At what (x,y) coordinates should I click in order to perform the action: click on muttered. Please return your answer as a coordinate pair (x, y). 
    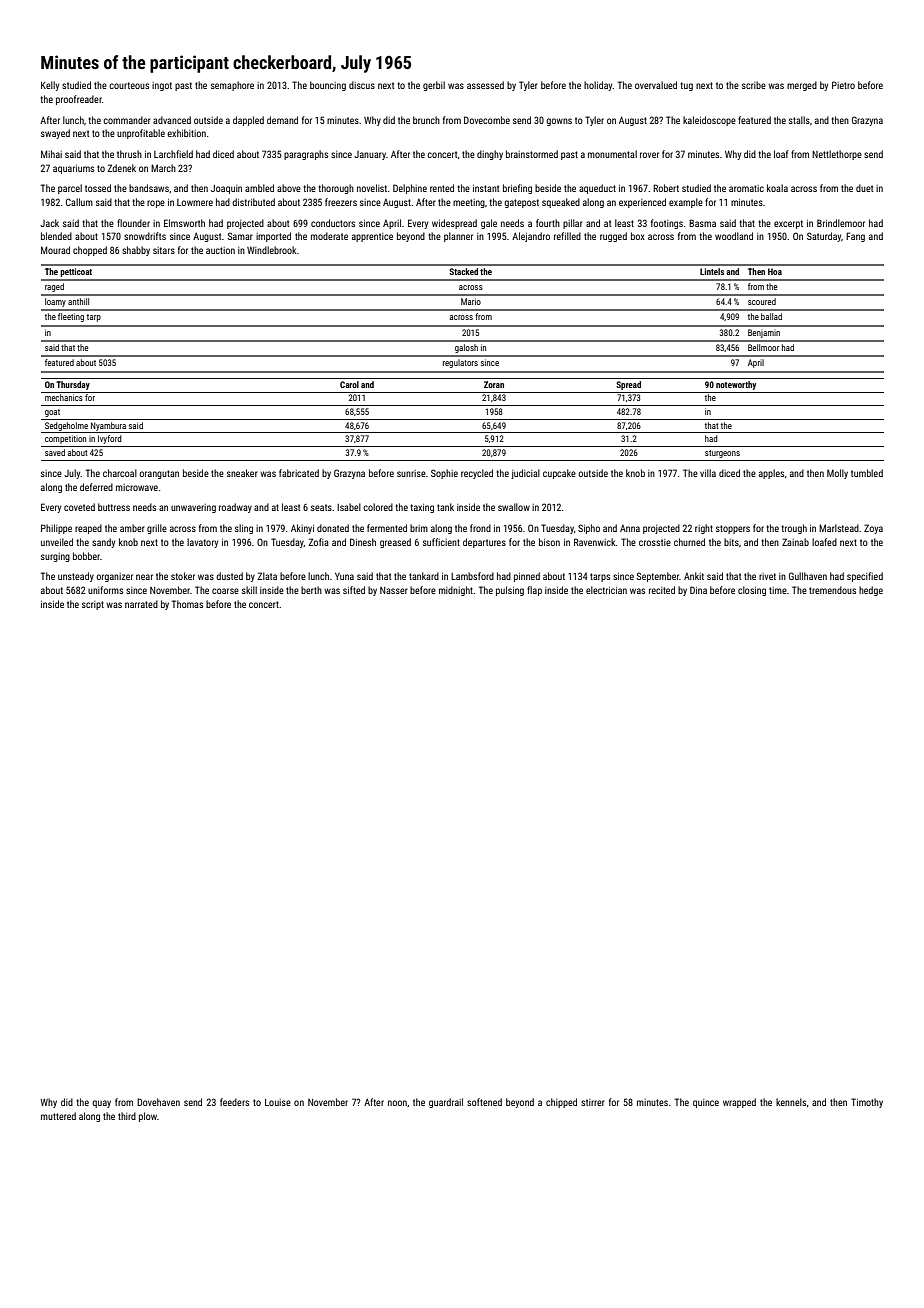
    Looking at the image, I should click on (58, 1116).
